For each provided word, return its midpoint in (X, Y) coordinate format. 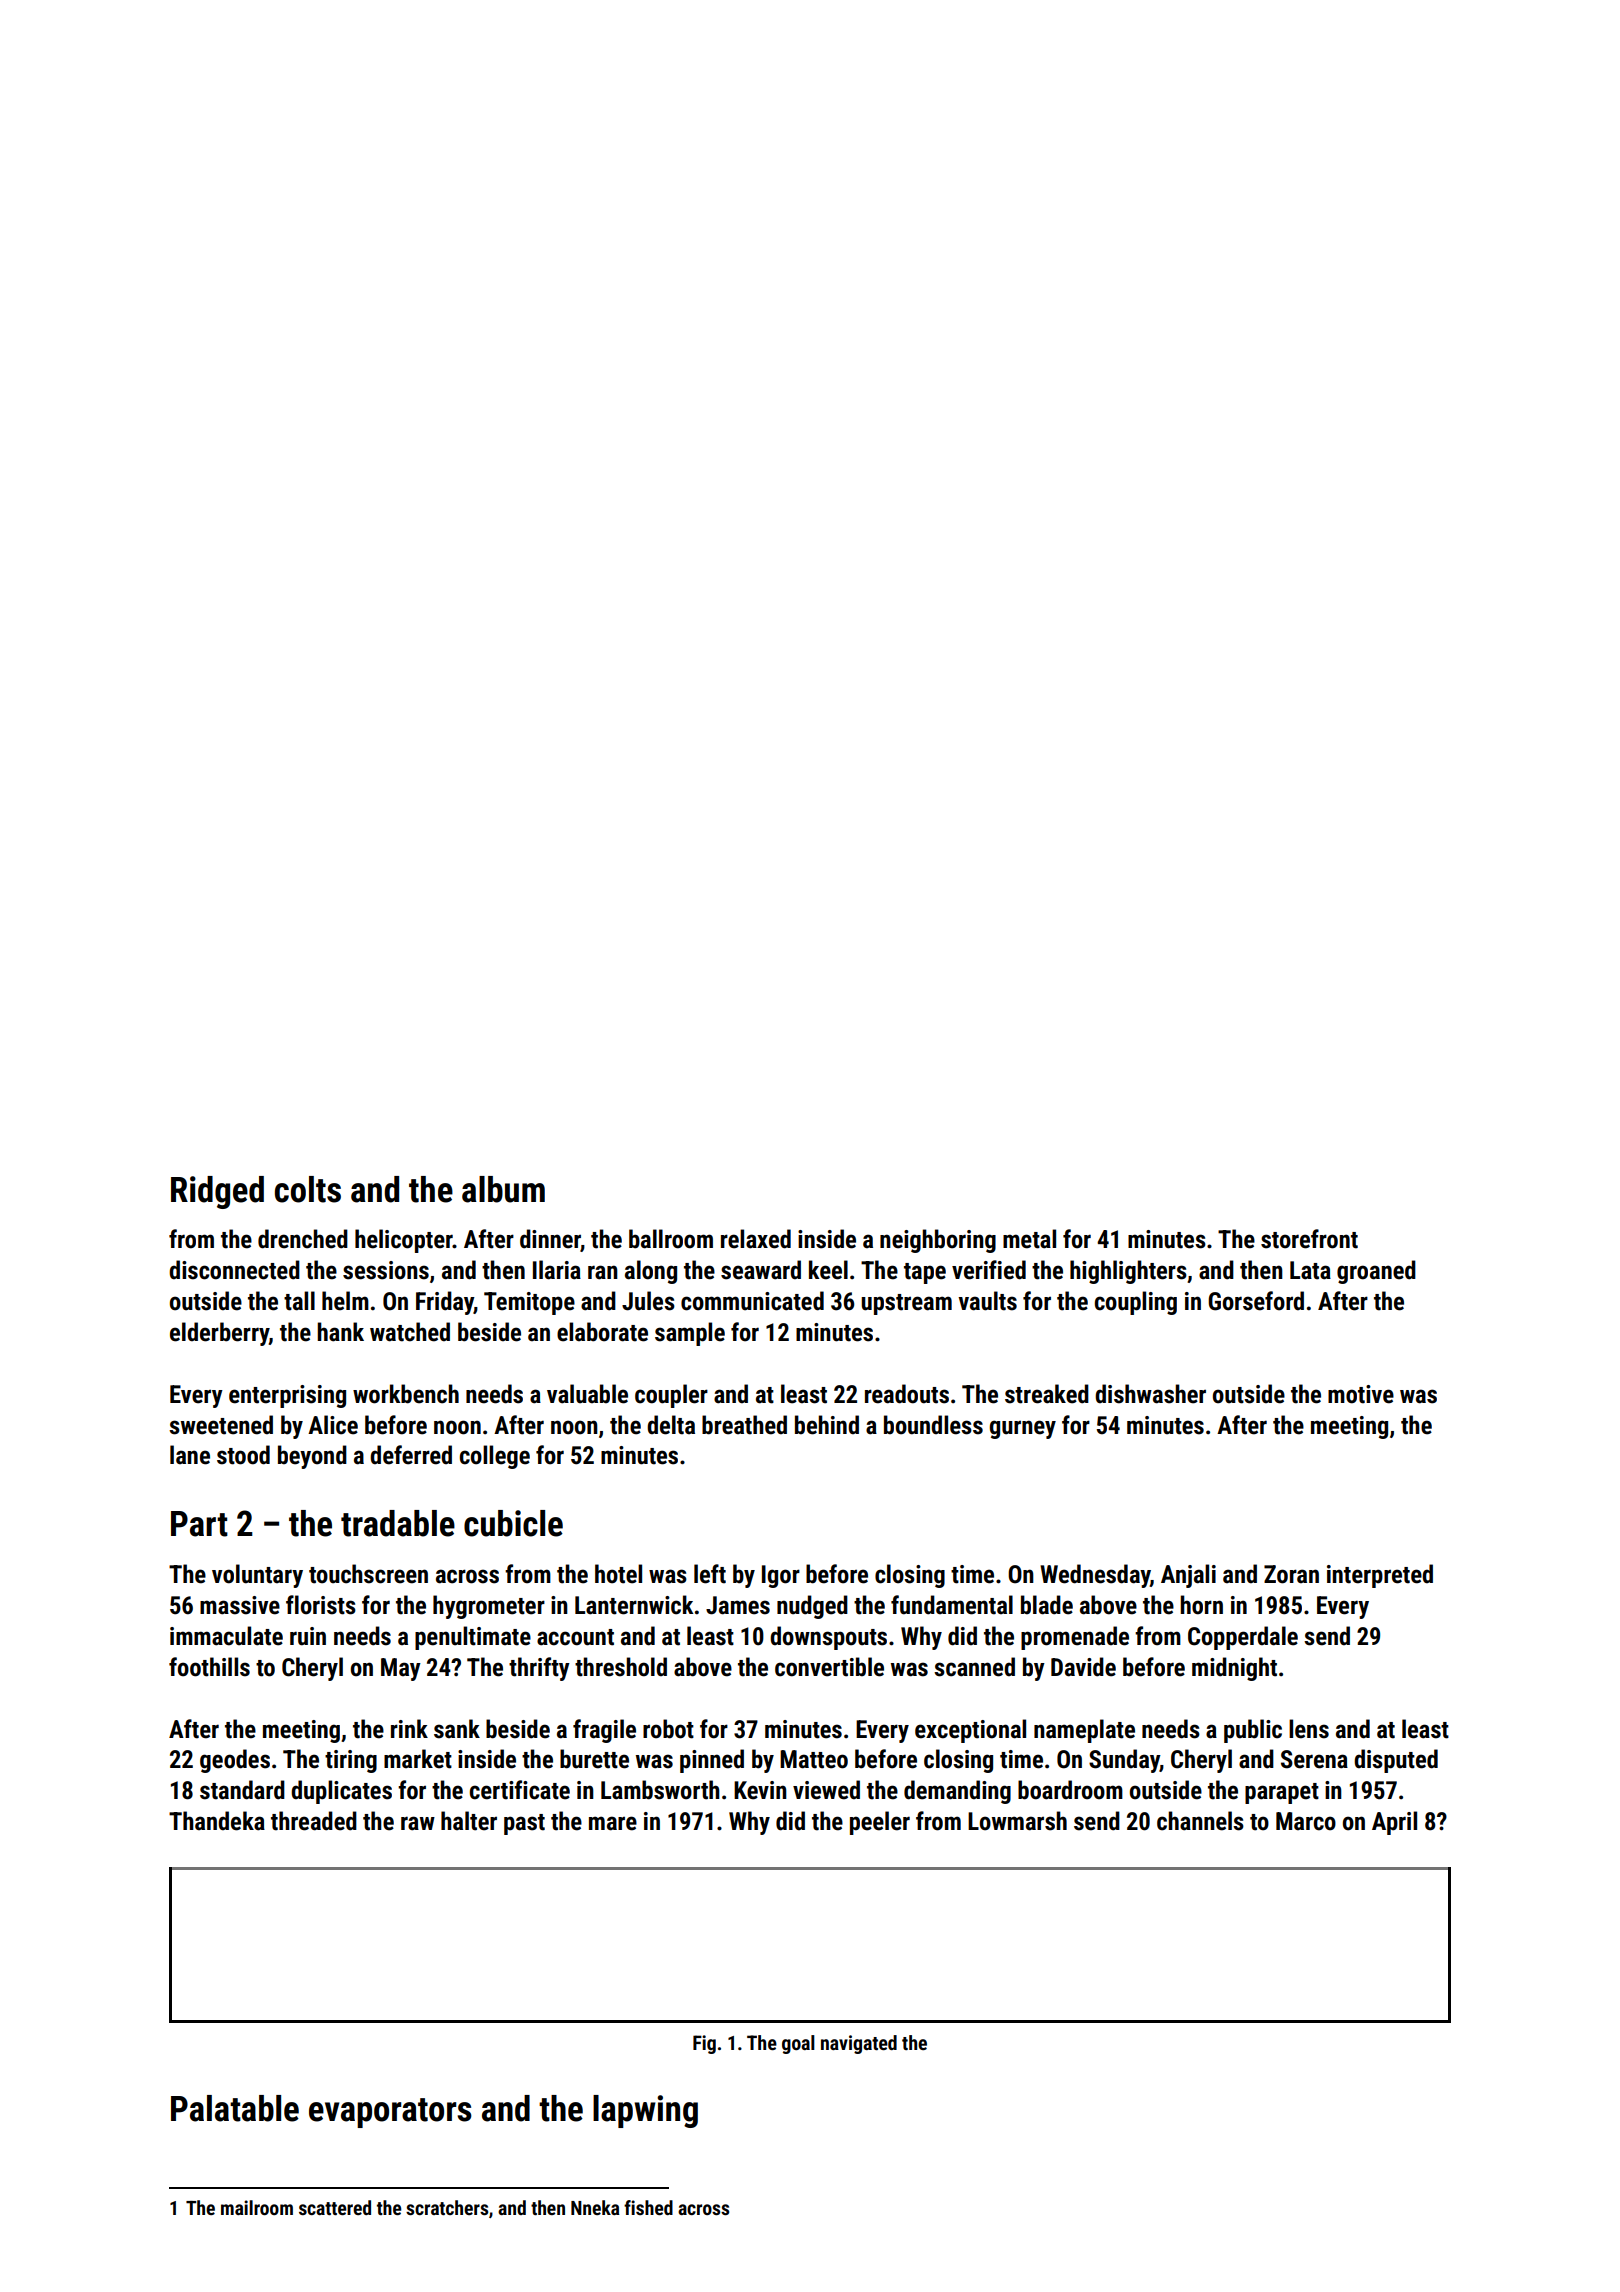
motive (1361, 1394)
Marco (1306, 1821)
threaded (314, 1821)
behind (827, 1425)
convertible (829, 1667)
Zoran (1291, 1574)
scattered (335, 2207)
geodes (235, 1761)
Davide (1083, 1667)
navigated (859, 2044)
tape (925, 1273)
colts (308, 1189)
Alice (333, 1425)
